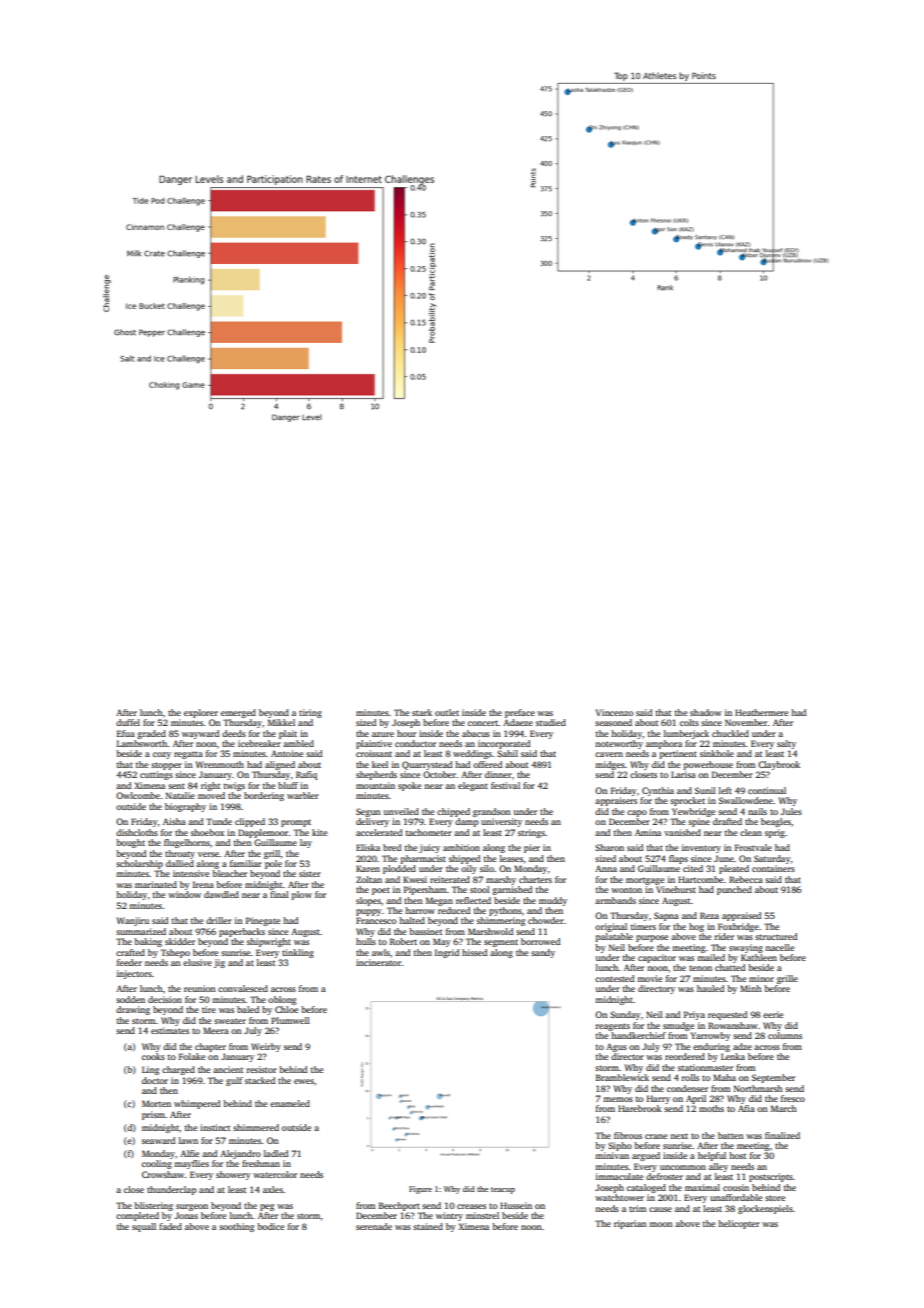  Describe the element at coordinates (401, 811) in the image. I see `unveiled` at that location.
